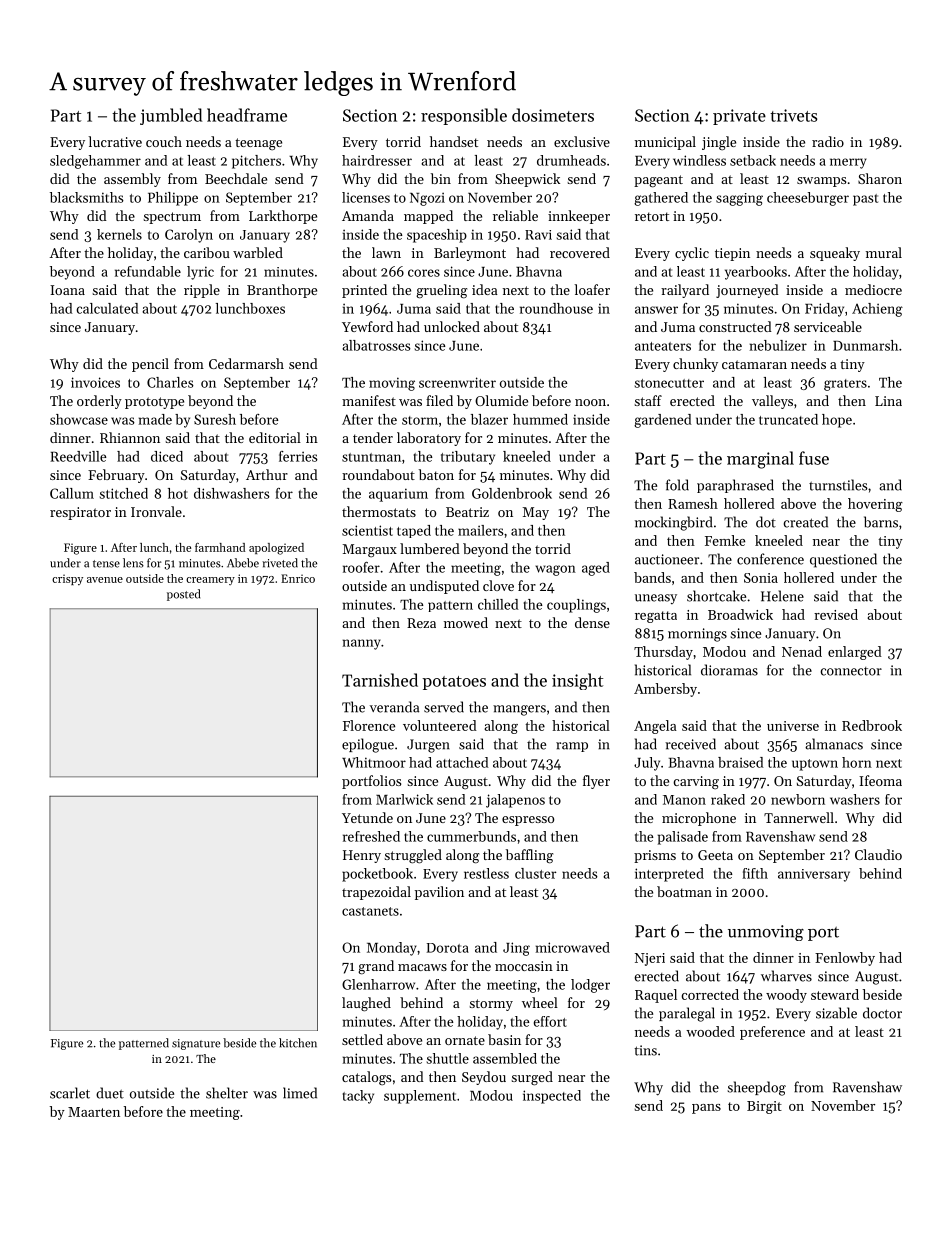 The height and width of the screenshot is (1233, 952). What do you see at coordinates (706, 1109) in the screenshot?
I see `pans` at bounding box center [706, 1109].
